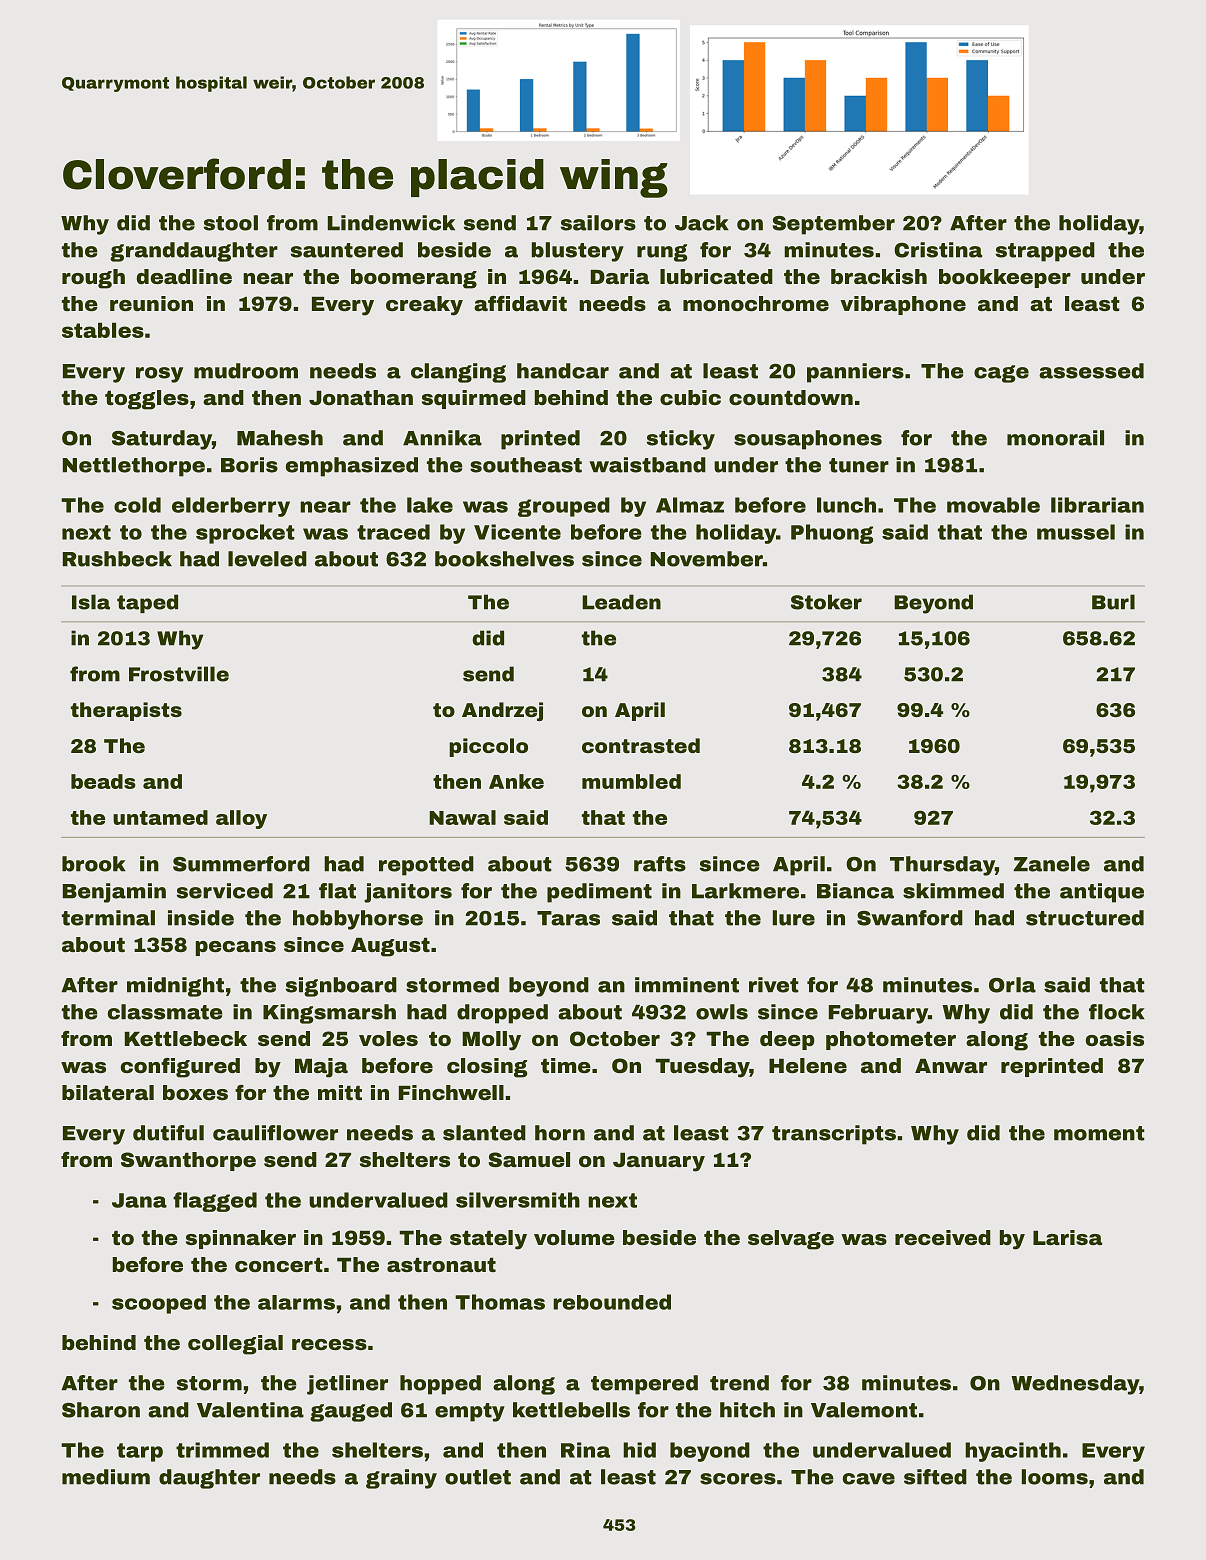 Image resolution: width=1206 pixels, height=1560 pixels. Describe the element at coordinates (641, 745) in the screenshot. I see `contrasted` at that location.
